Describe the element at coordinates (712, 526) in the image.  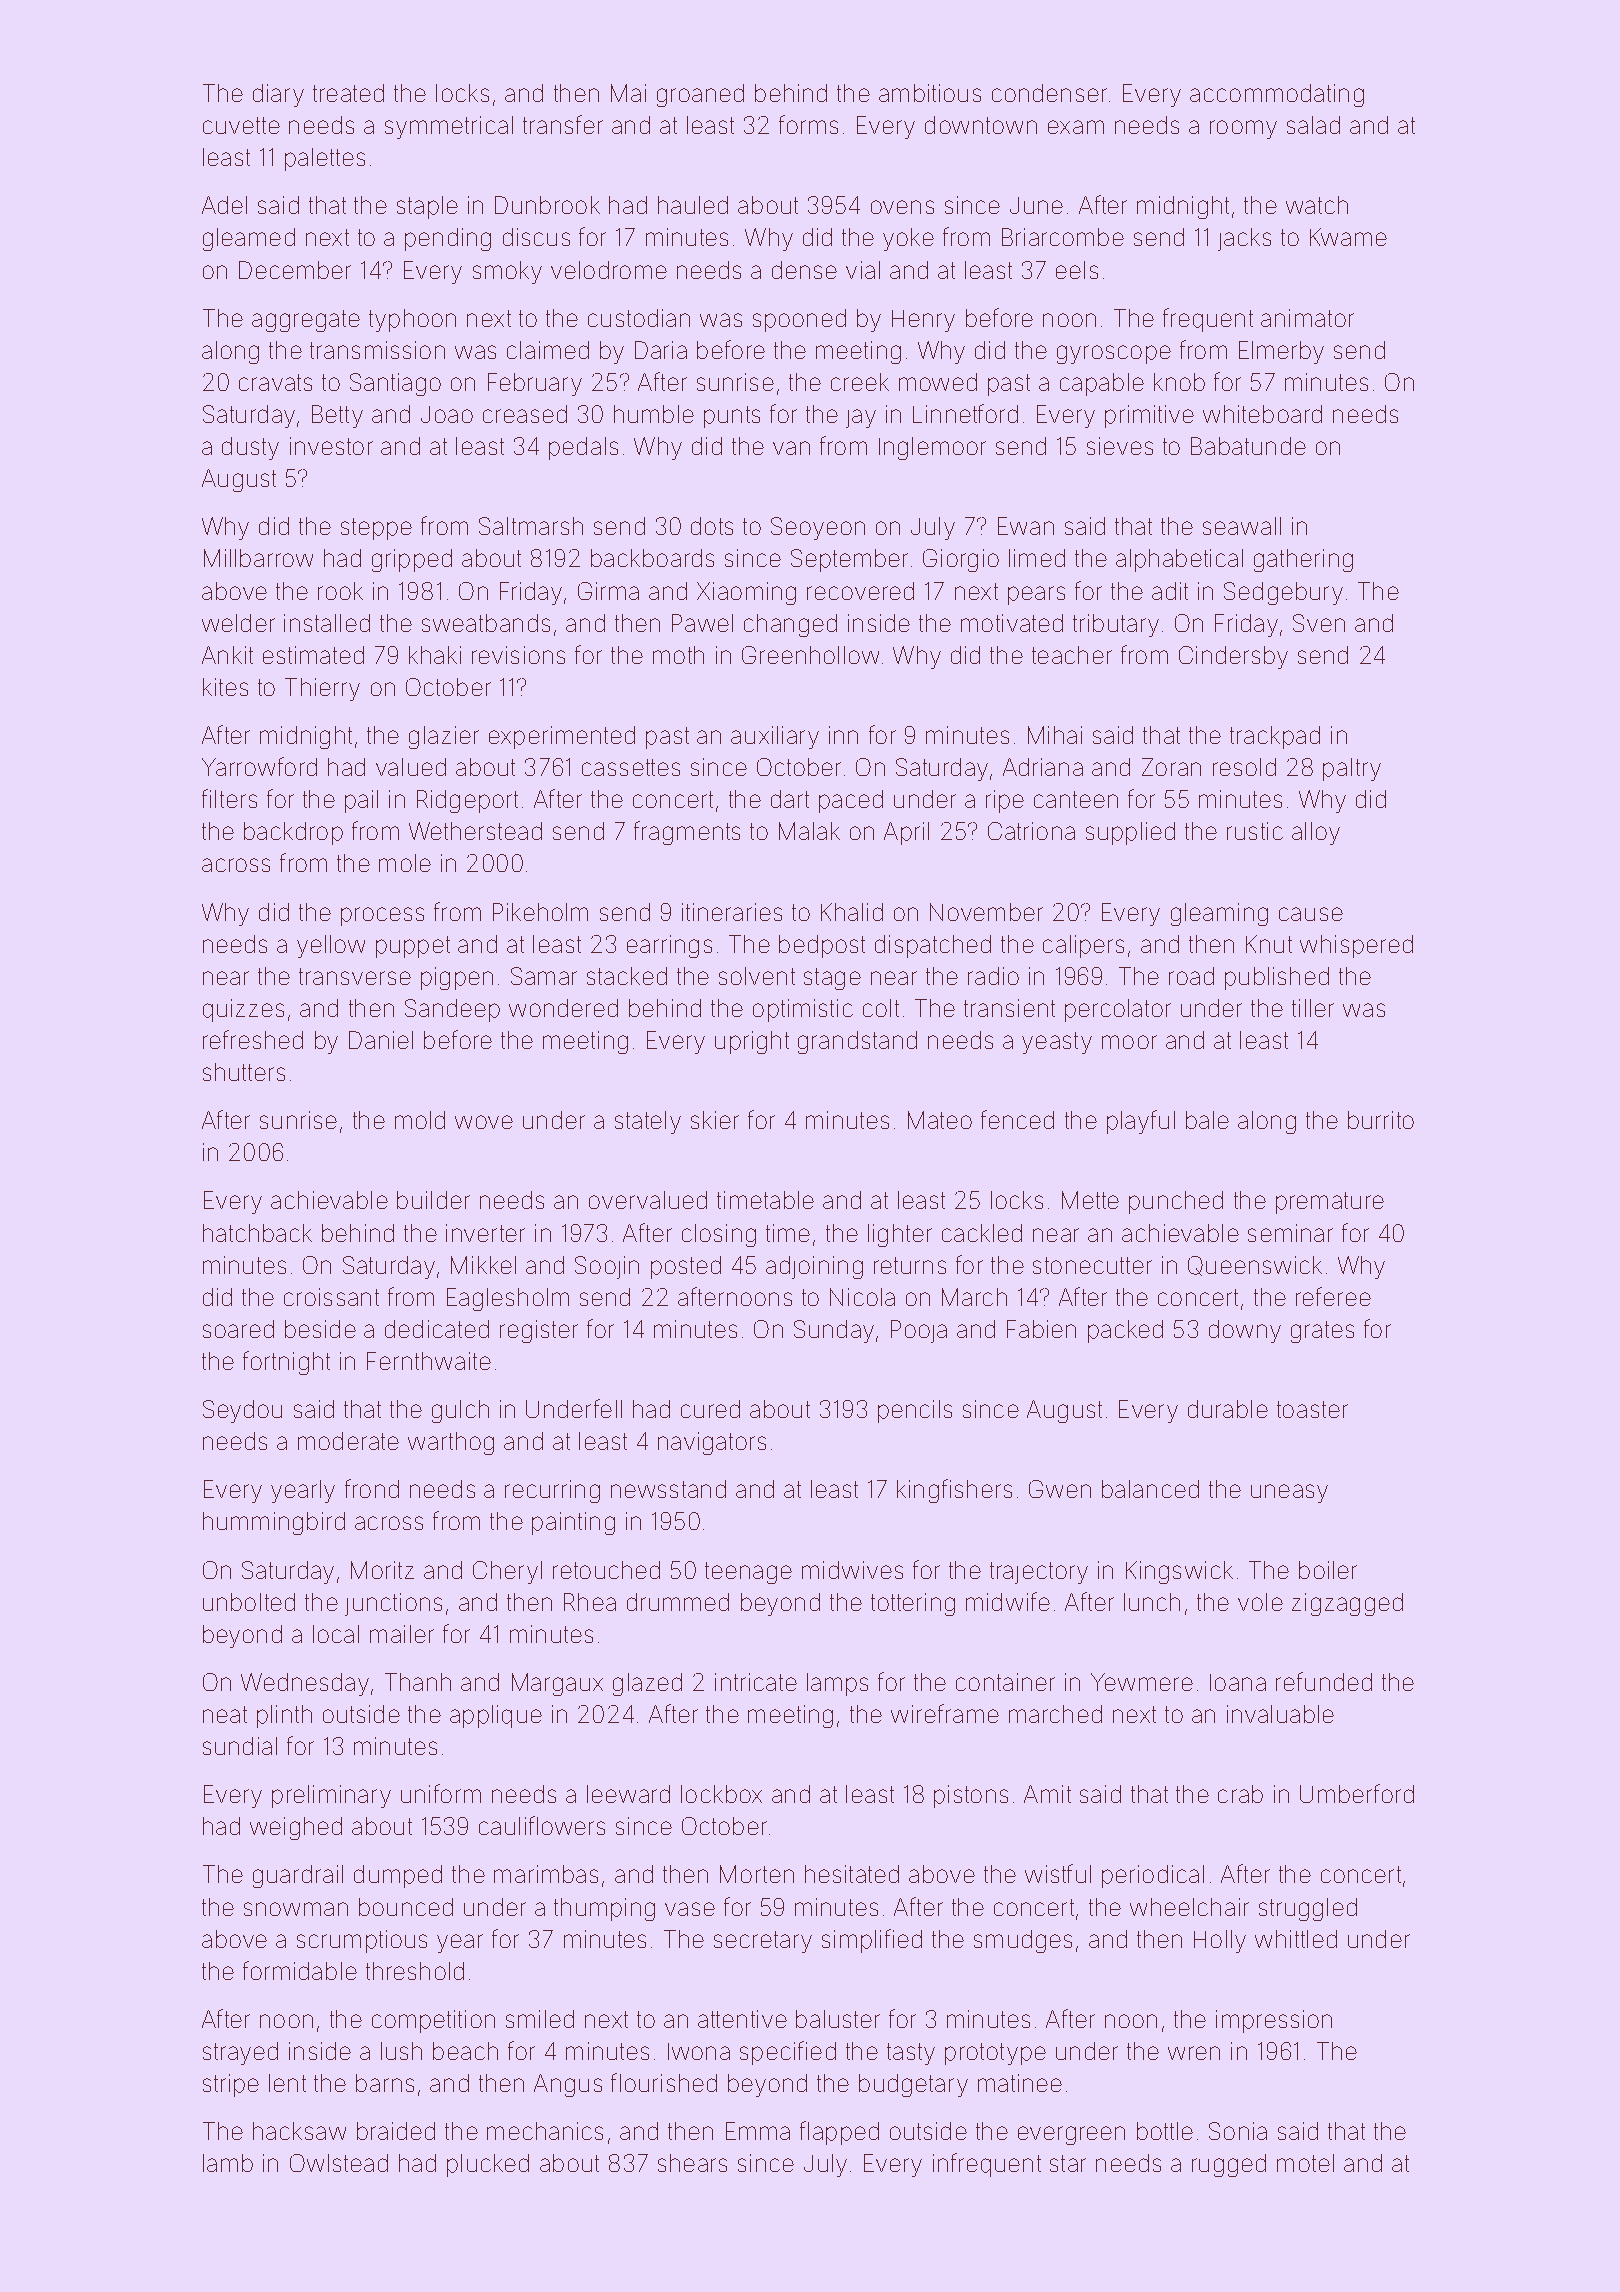
I see `dots` at that location.
